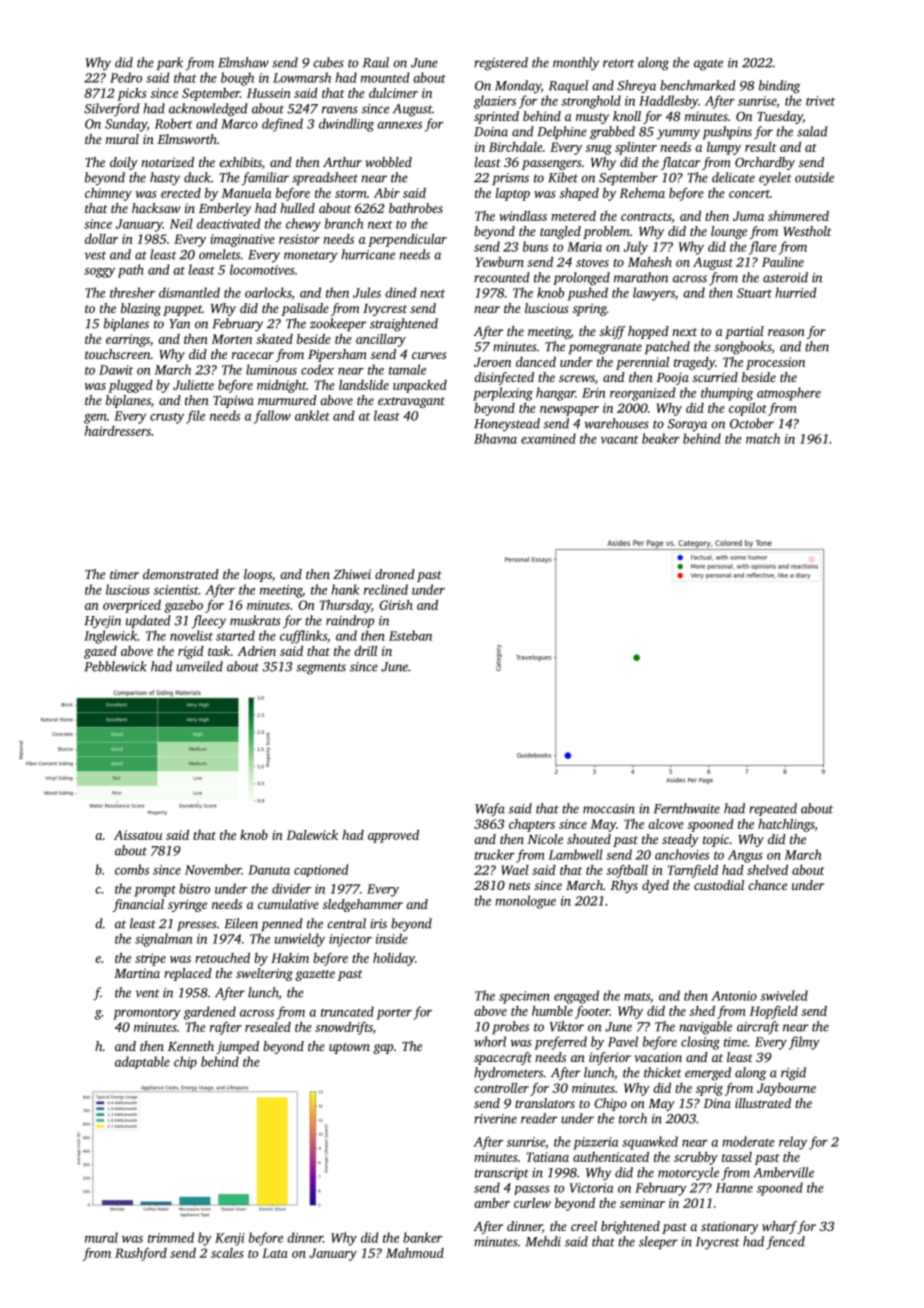 Image resolution: width=924 pixels, height=1308 pixels. I want to click on adaptable, so click(142, 1062).
